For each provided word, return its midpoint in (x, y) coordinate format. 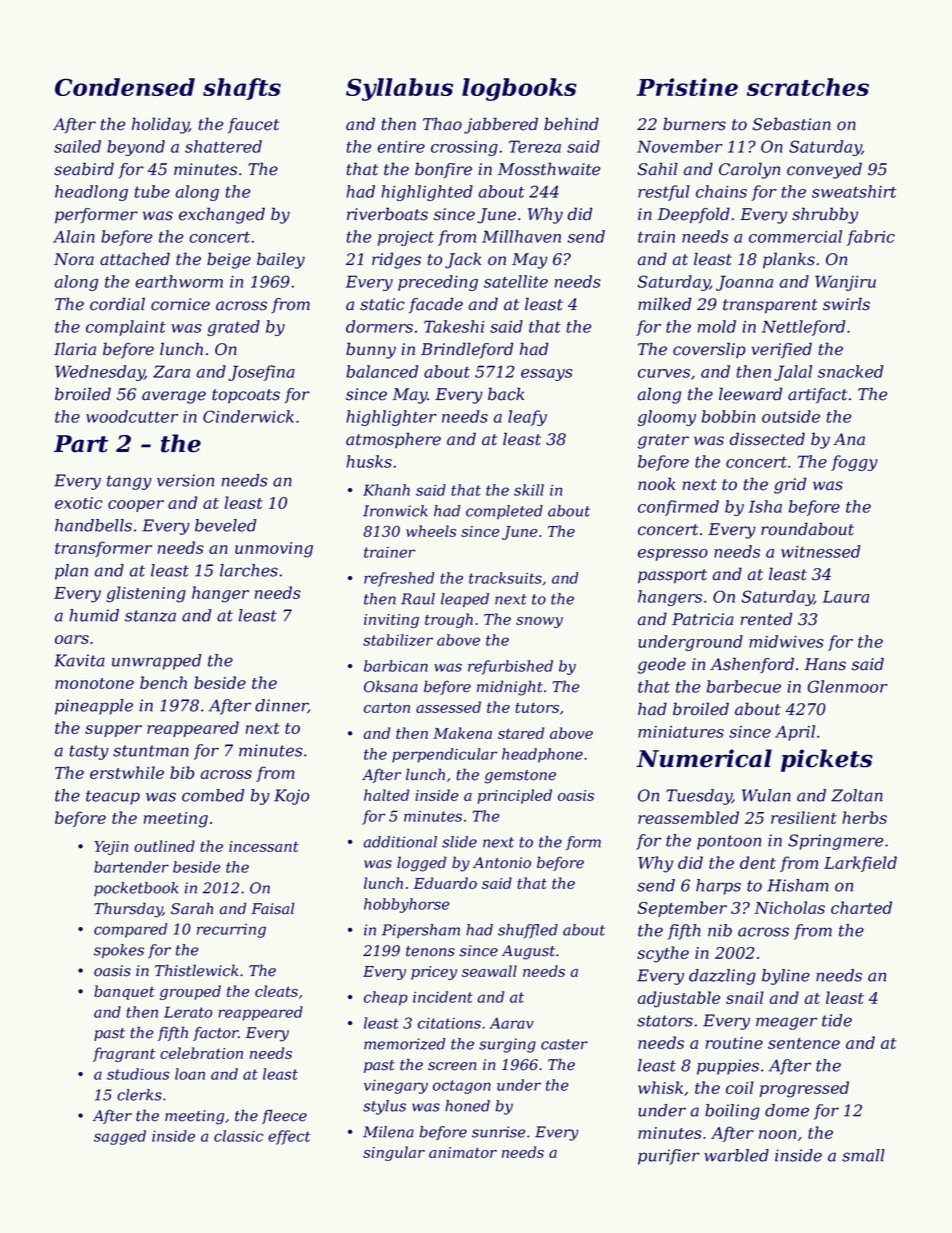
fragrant (124, 1054)
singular (394, 1153)
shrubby (825, 215)
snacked (850, 371)
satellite (516, 281)
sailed (77, 146)
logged (421, 864)
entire (401, 147)
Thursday (128, 910)
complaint (126, 328)
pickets (827, 760)
